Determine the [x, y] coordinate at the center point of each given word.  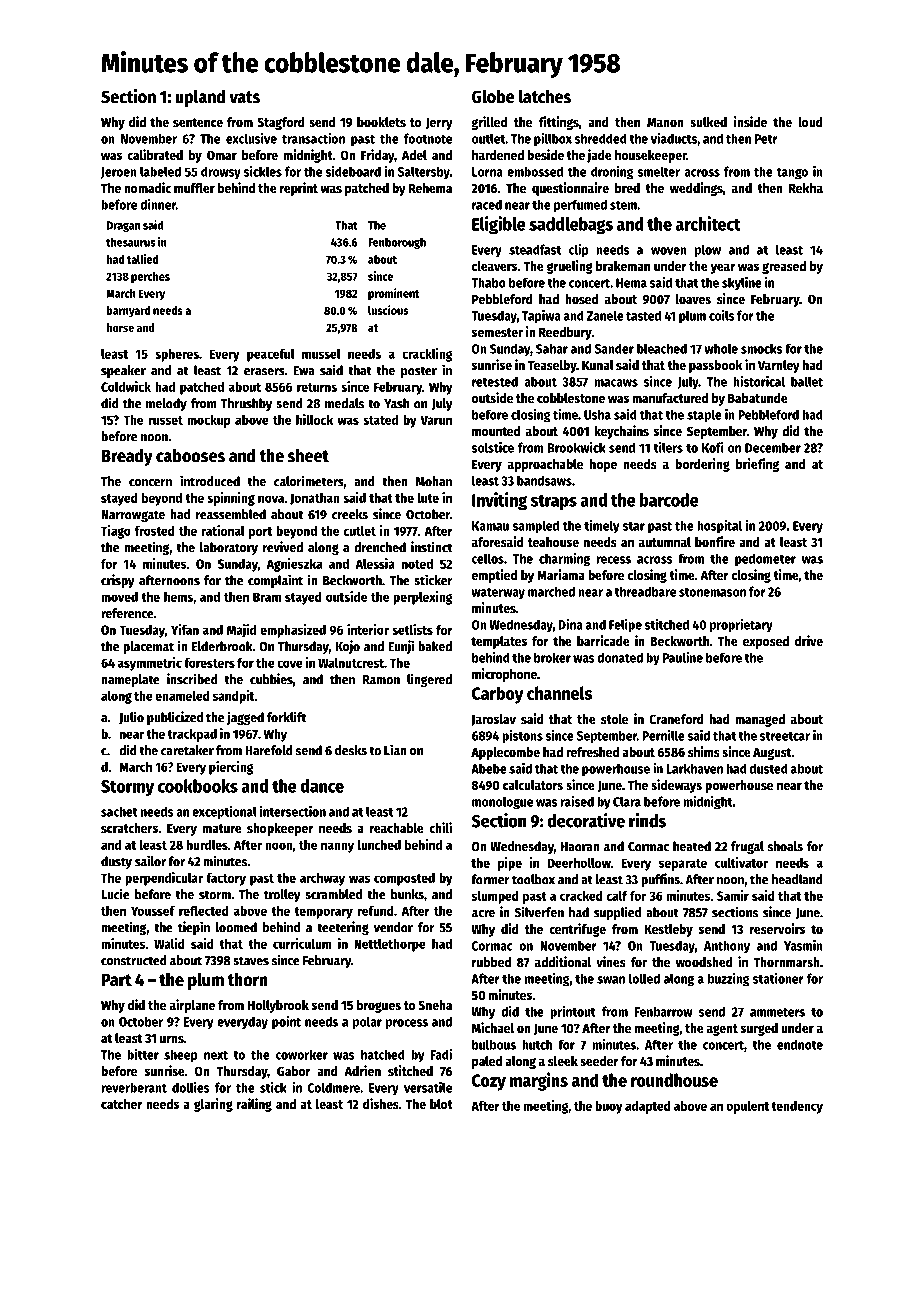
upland [200, 98]
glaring [213, 1105]
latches [545, 96]
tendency [797, 1107]
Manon [665, 122]
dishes [381, 1103]
